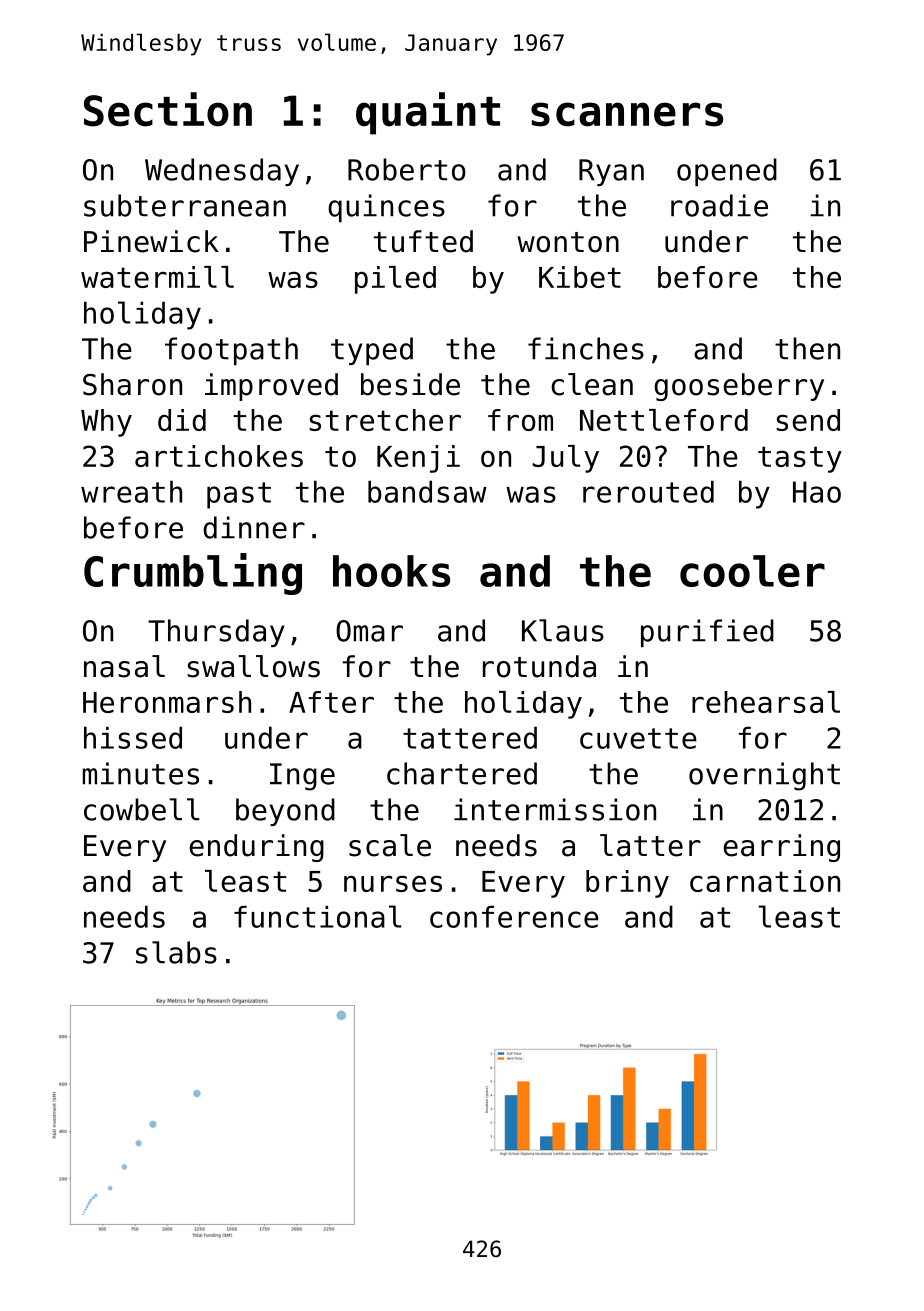 The image size is (924, 1311). Describe the element at coordinates (157, 277) in the image. I see `watermill` at that location.
